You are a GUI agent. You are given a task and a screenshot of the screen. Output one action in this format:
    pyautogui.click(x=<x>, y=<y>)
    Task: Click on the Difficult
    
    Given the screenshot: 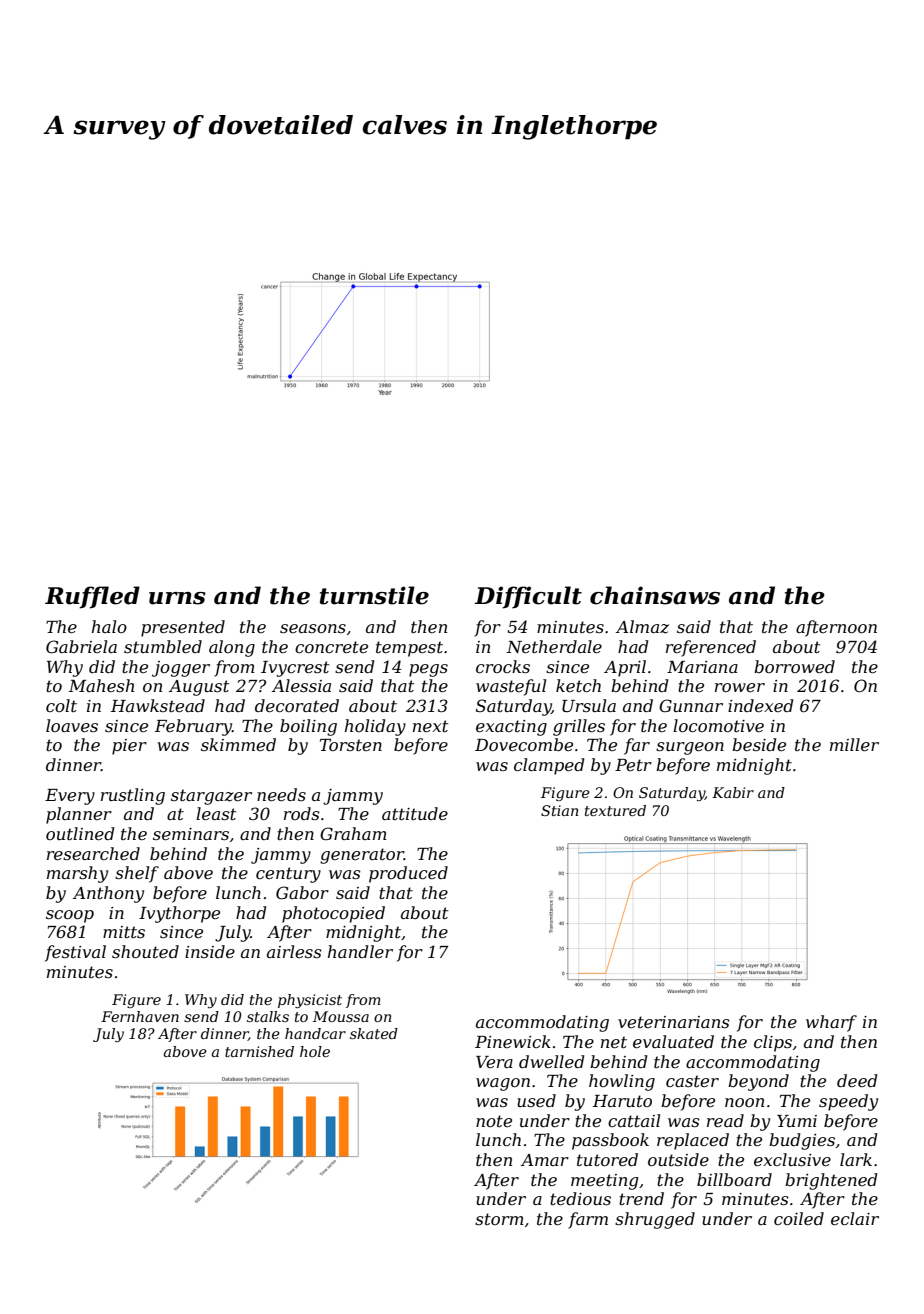 What is the action you would take?
    pyautogui.click(x=528, y=597)
